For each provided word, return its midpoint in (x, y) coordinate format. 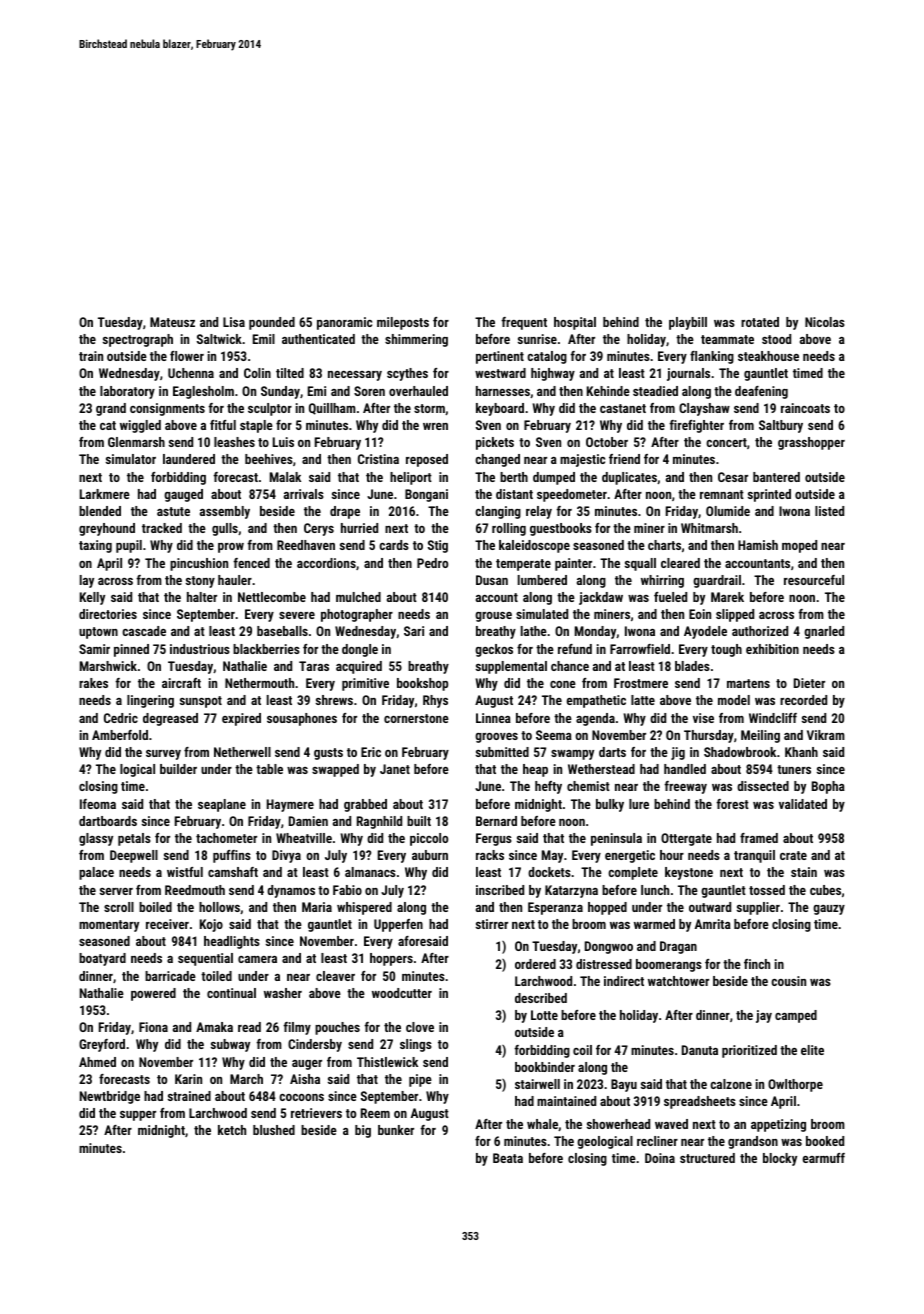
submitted (502, 752)
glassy (96, 839)
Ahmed (97, 1062)
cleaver (335, 976)
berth (514, 477)
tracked (162, 528)
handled (685, 769)
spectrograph (138, 340)
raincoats (805, 408)
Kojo (211, 925)
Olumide (728, 511)
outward (710, 907)
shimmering (416, 340)
